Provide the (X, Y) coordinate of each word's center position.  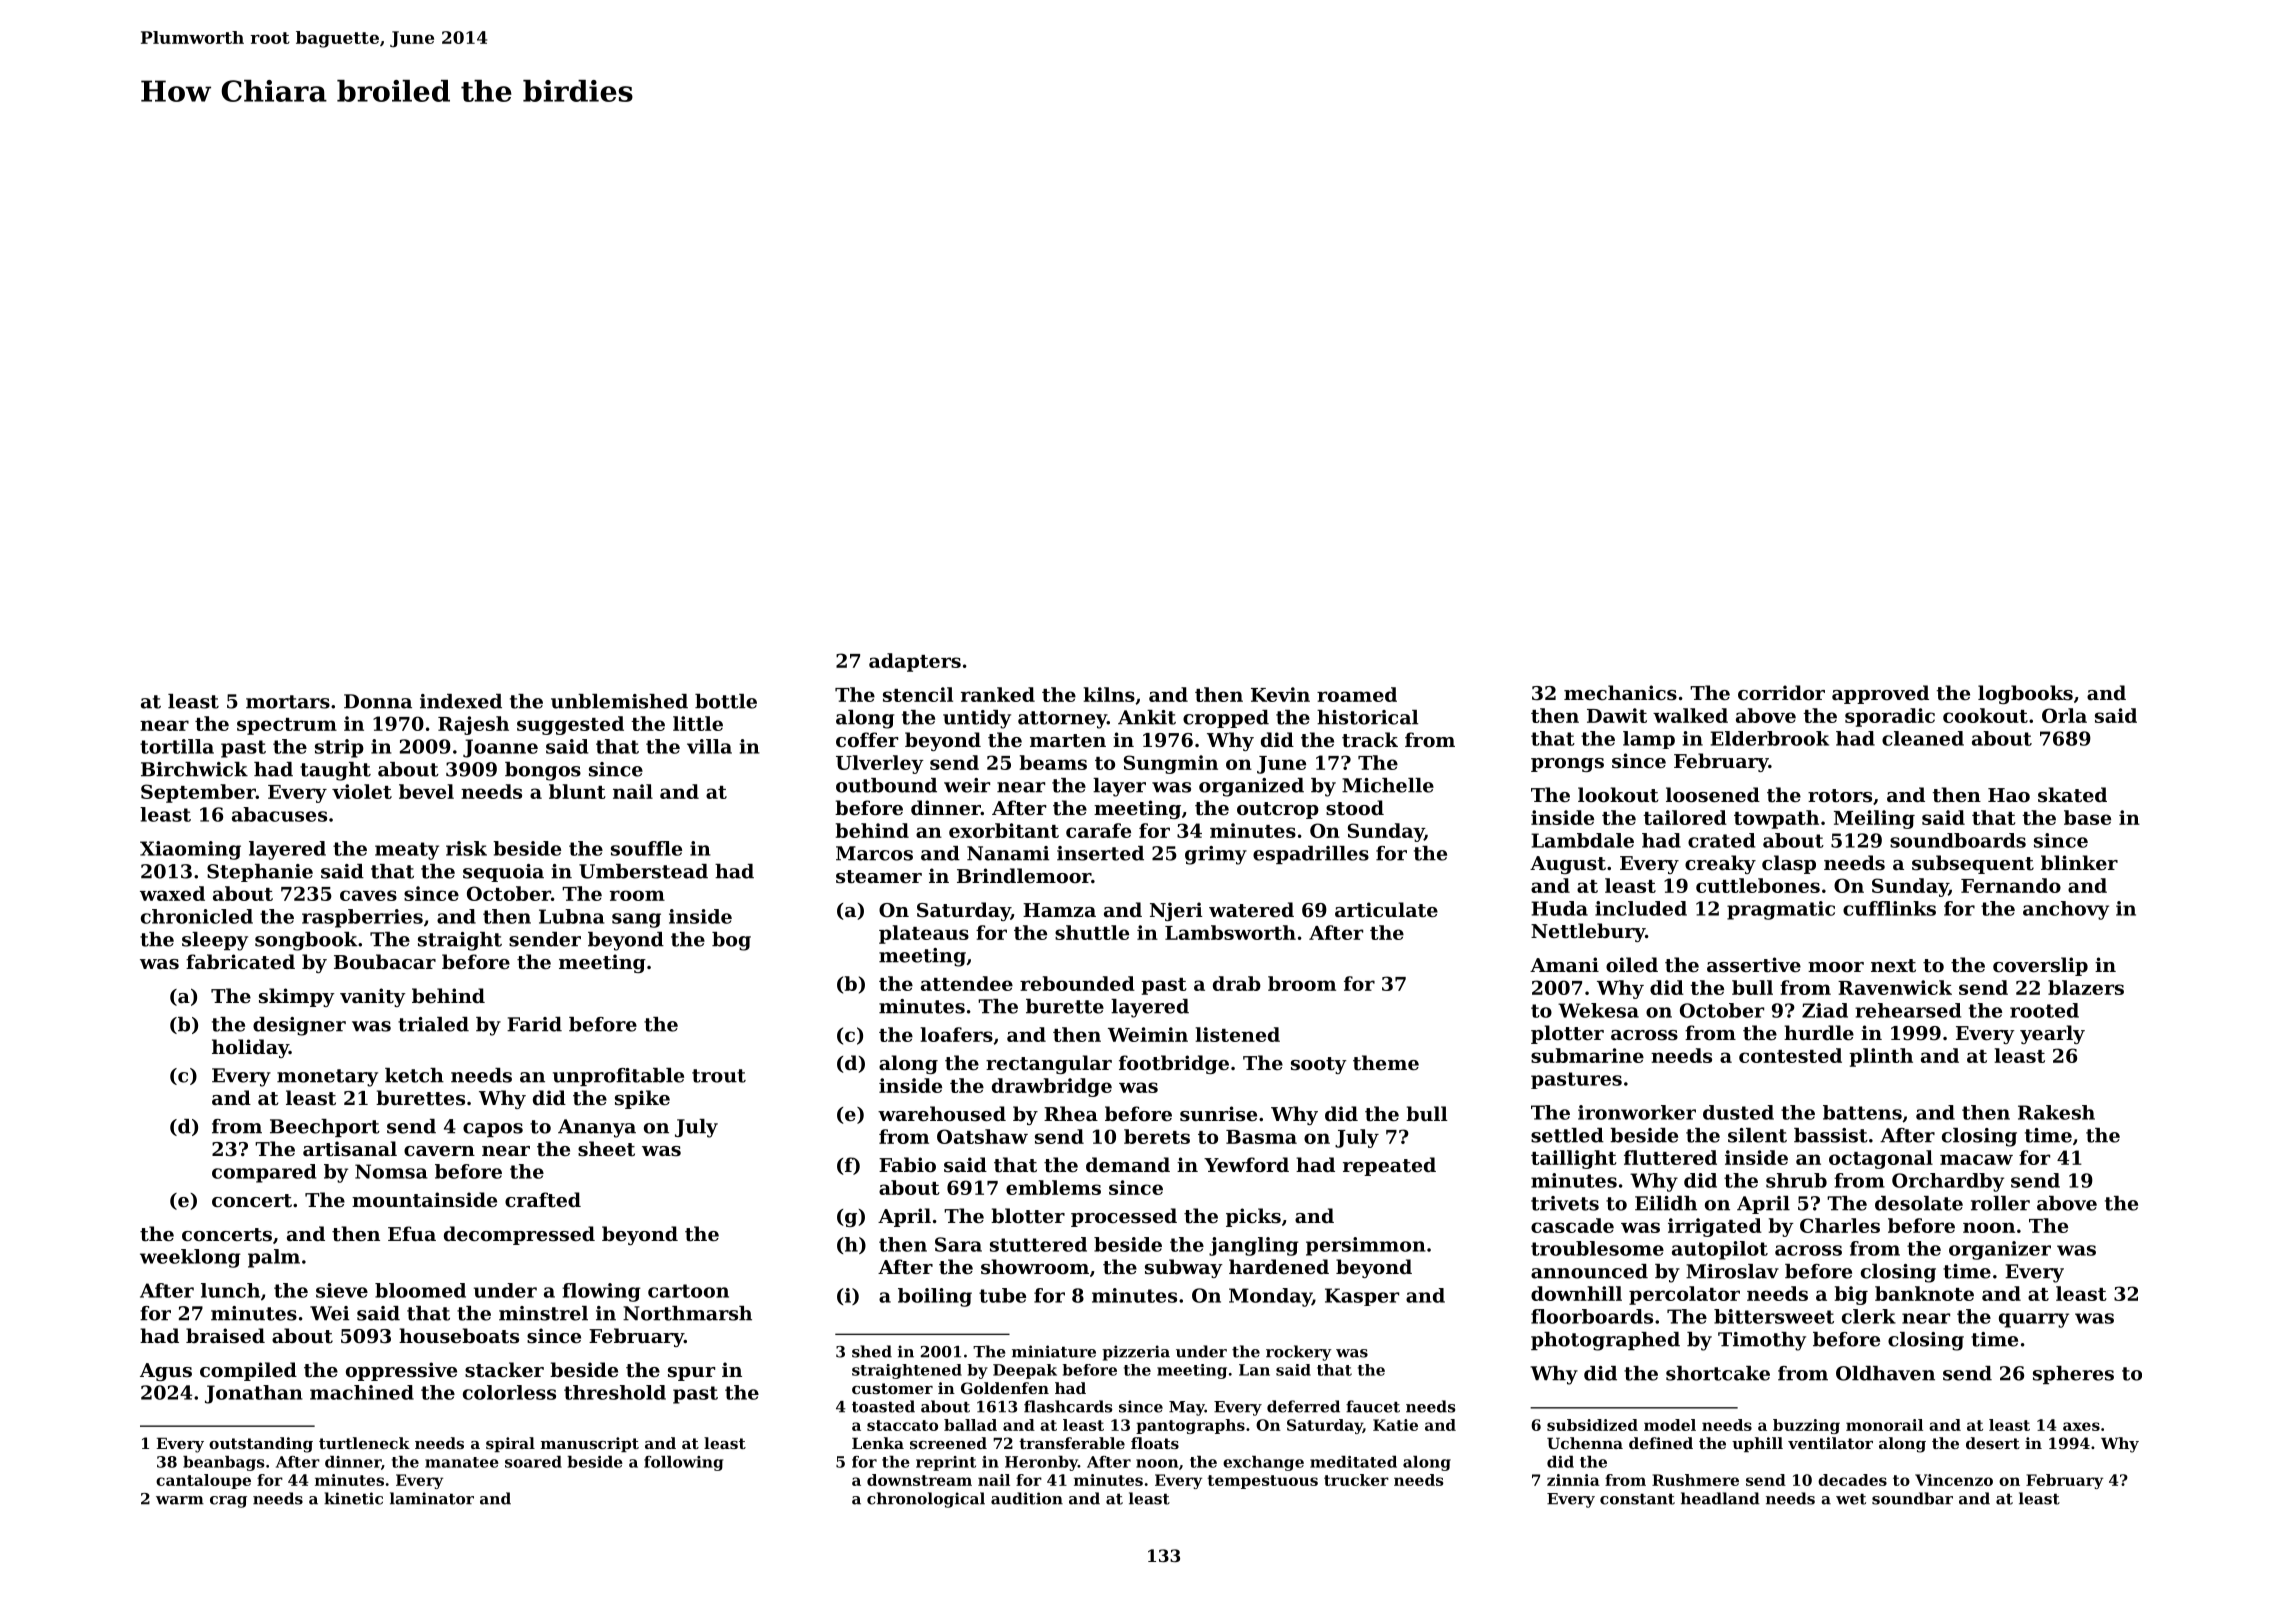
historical (1367, 717)
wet (1851, 1499)
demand (1128, 1164)
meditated (1353, 1462)
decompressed (519, 1235)
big (1851, 1295)
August (1568, 865)
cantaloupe (203, 1481)
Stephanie (260, 873)
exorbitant (1004, 830)
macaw (1976, 1159)
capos (493, 1130)
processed (1124, 1217)
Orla (2064, 715)
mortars (288, 702)
